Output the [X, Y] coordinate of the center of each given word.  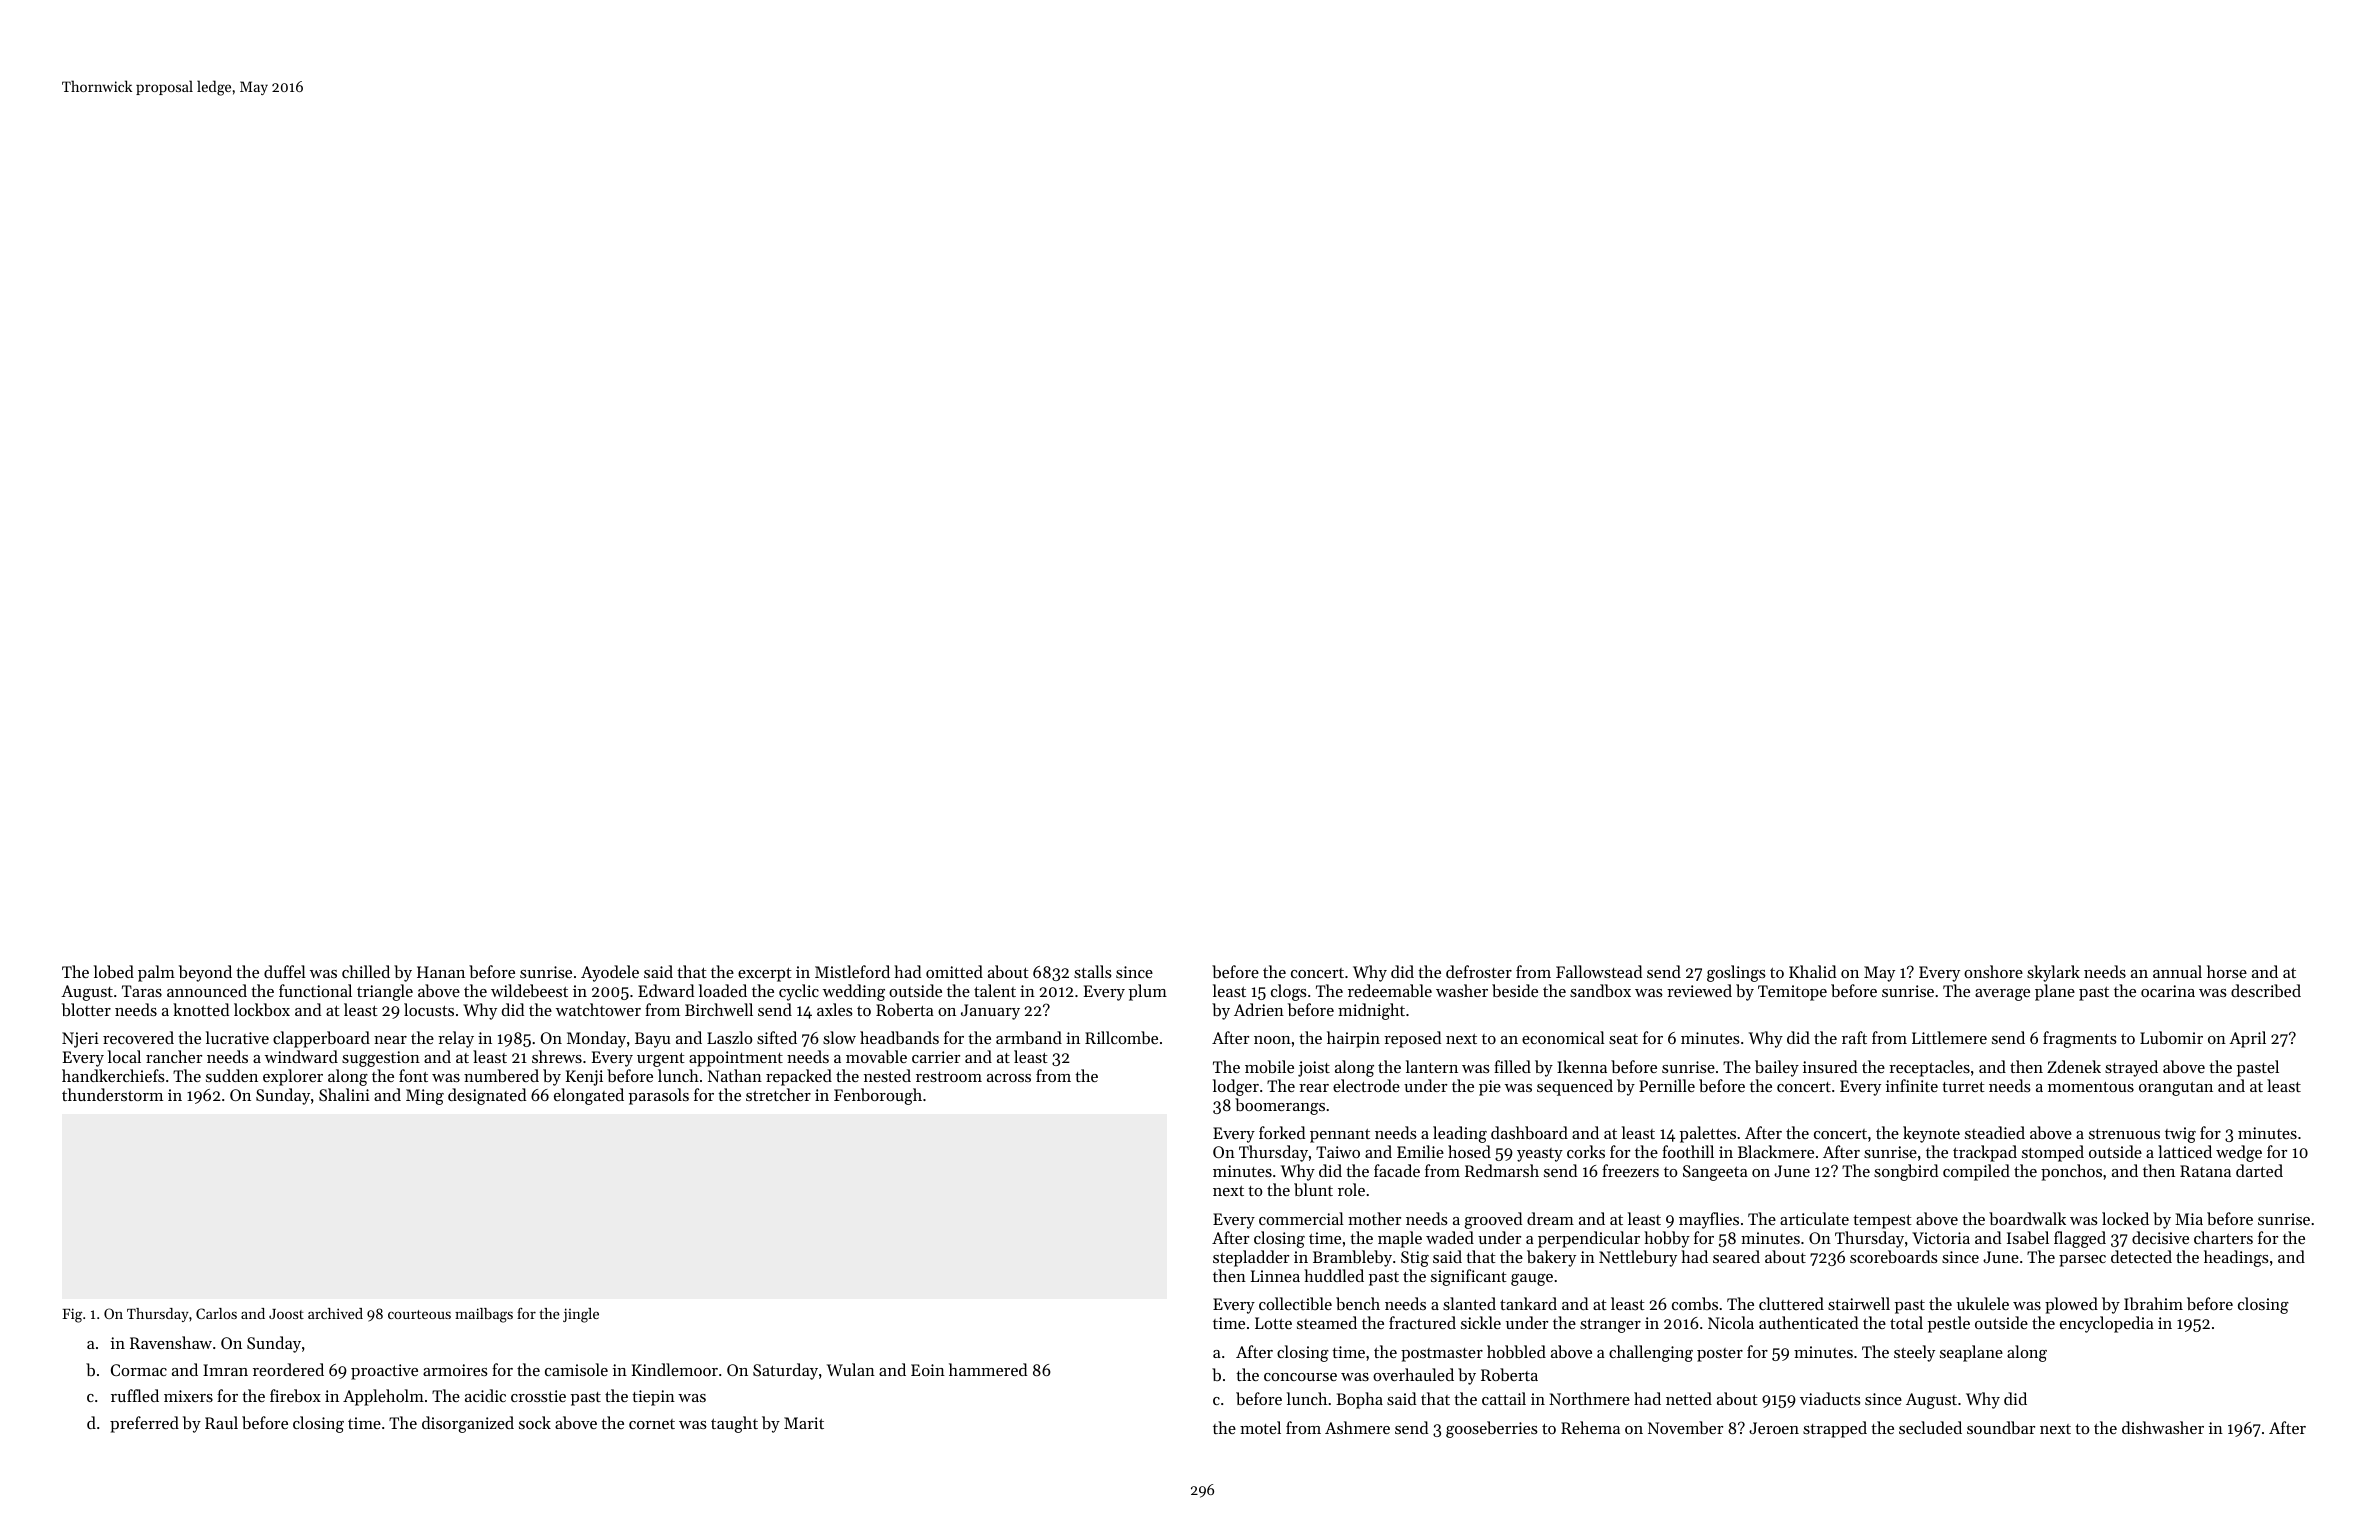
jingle [581, 1315]
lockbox [262, 1009]
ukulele [1983, 1303]
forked [1282, 1132]
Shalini [344, 1094]
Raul [221, 1422]
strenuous [2124, 1134]
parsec [2082, 1261]
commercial [1301, 1218]
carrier [936, 1057]
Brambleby [1352, 1258]
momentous [2091, 1087]
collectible [1295, 1303]
